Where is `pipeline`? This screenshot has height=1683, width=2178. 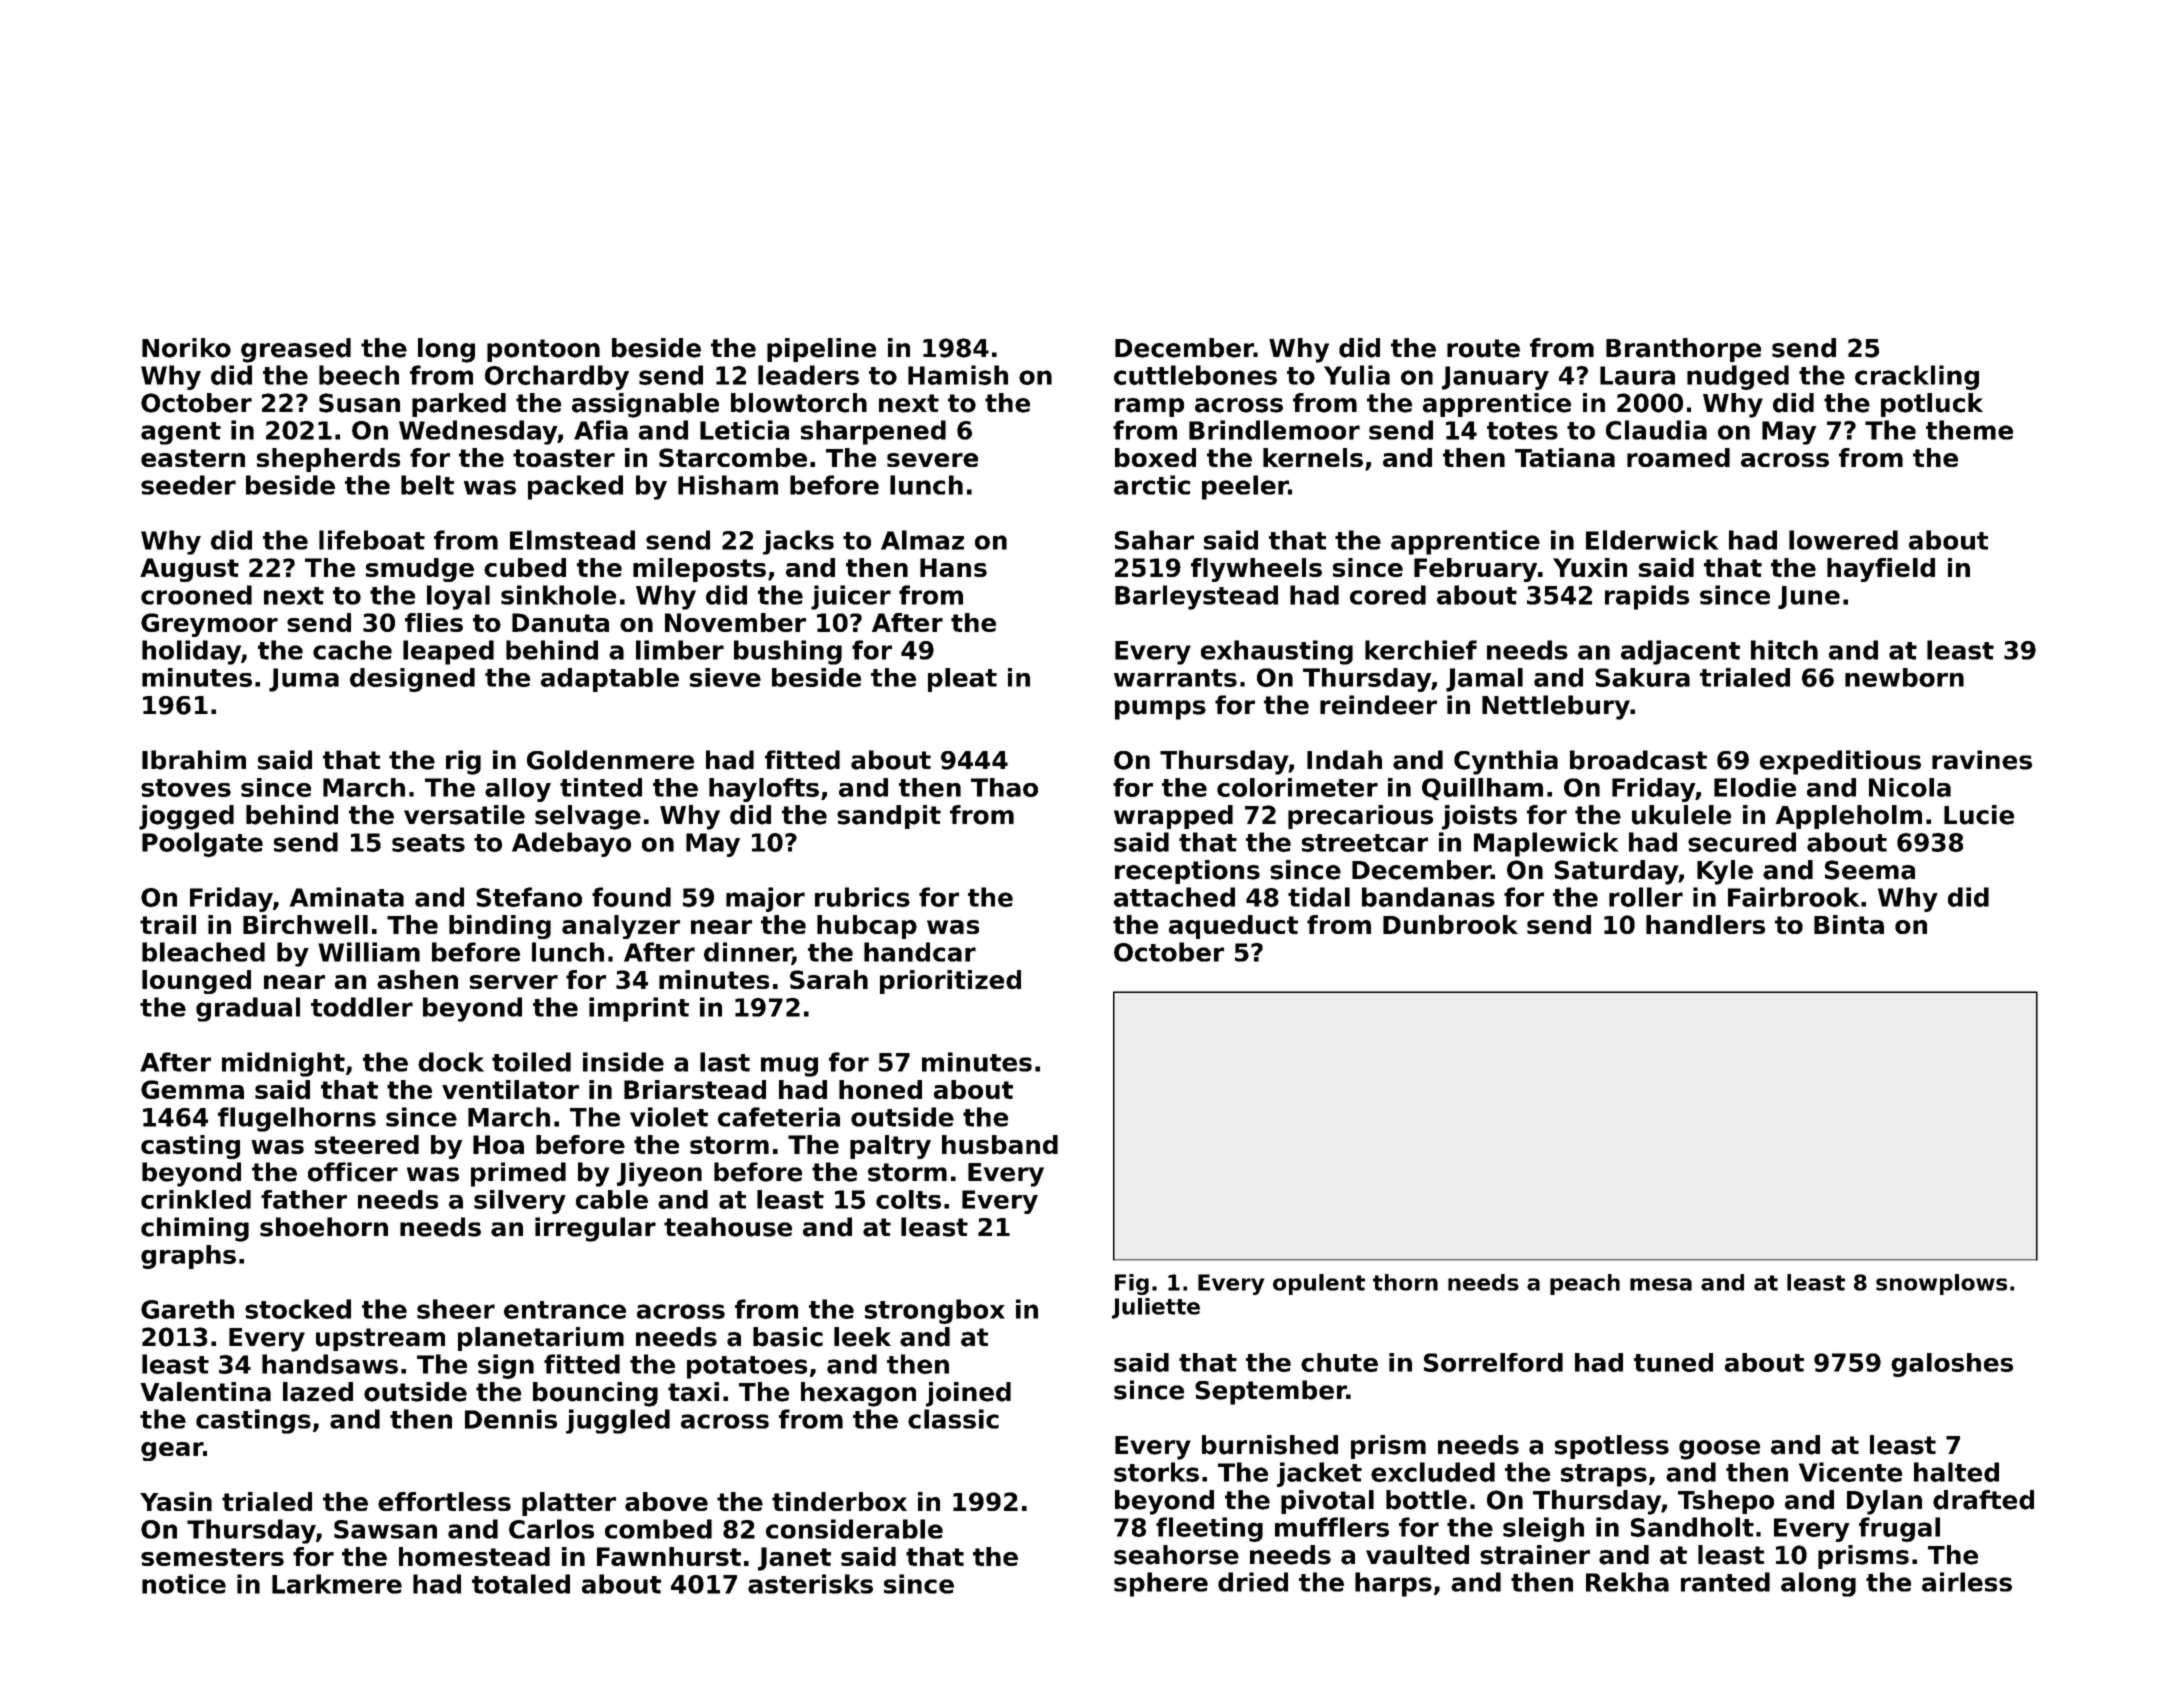 pipeline is located at coordinates (821, 350).
